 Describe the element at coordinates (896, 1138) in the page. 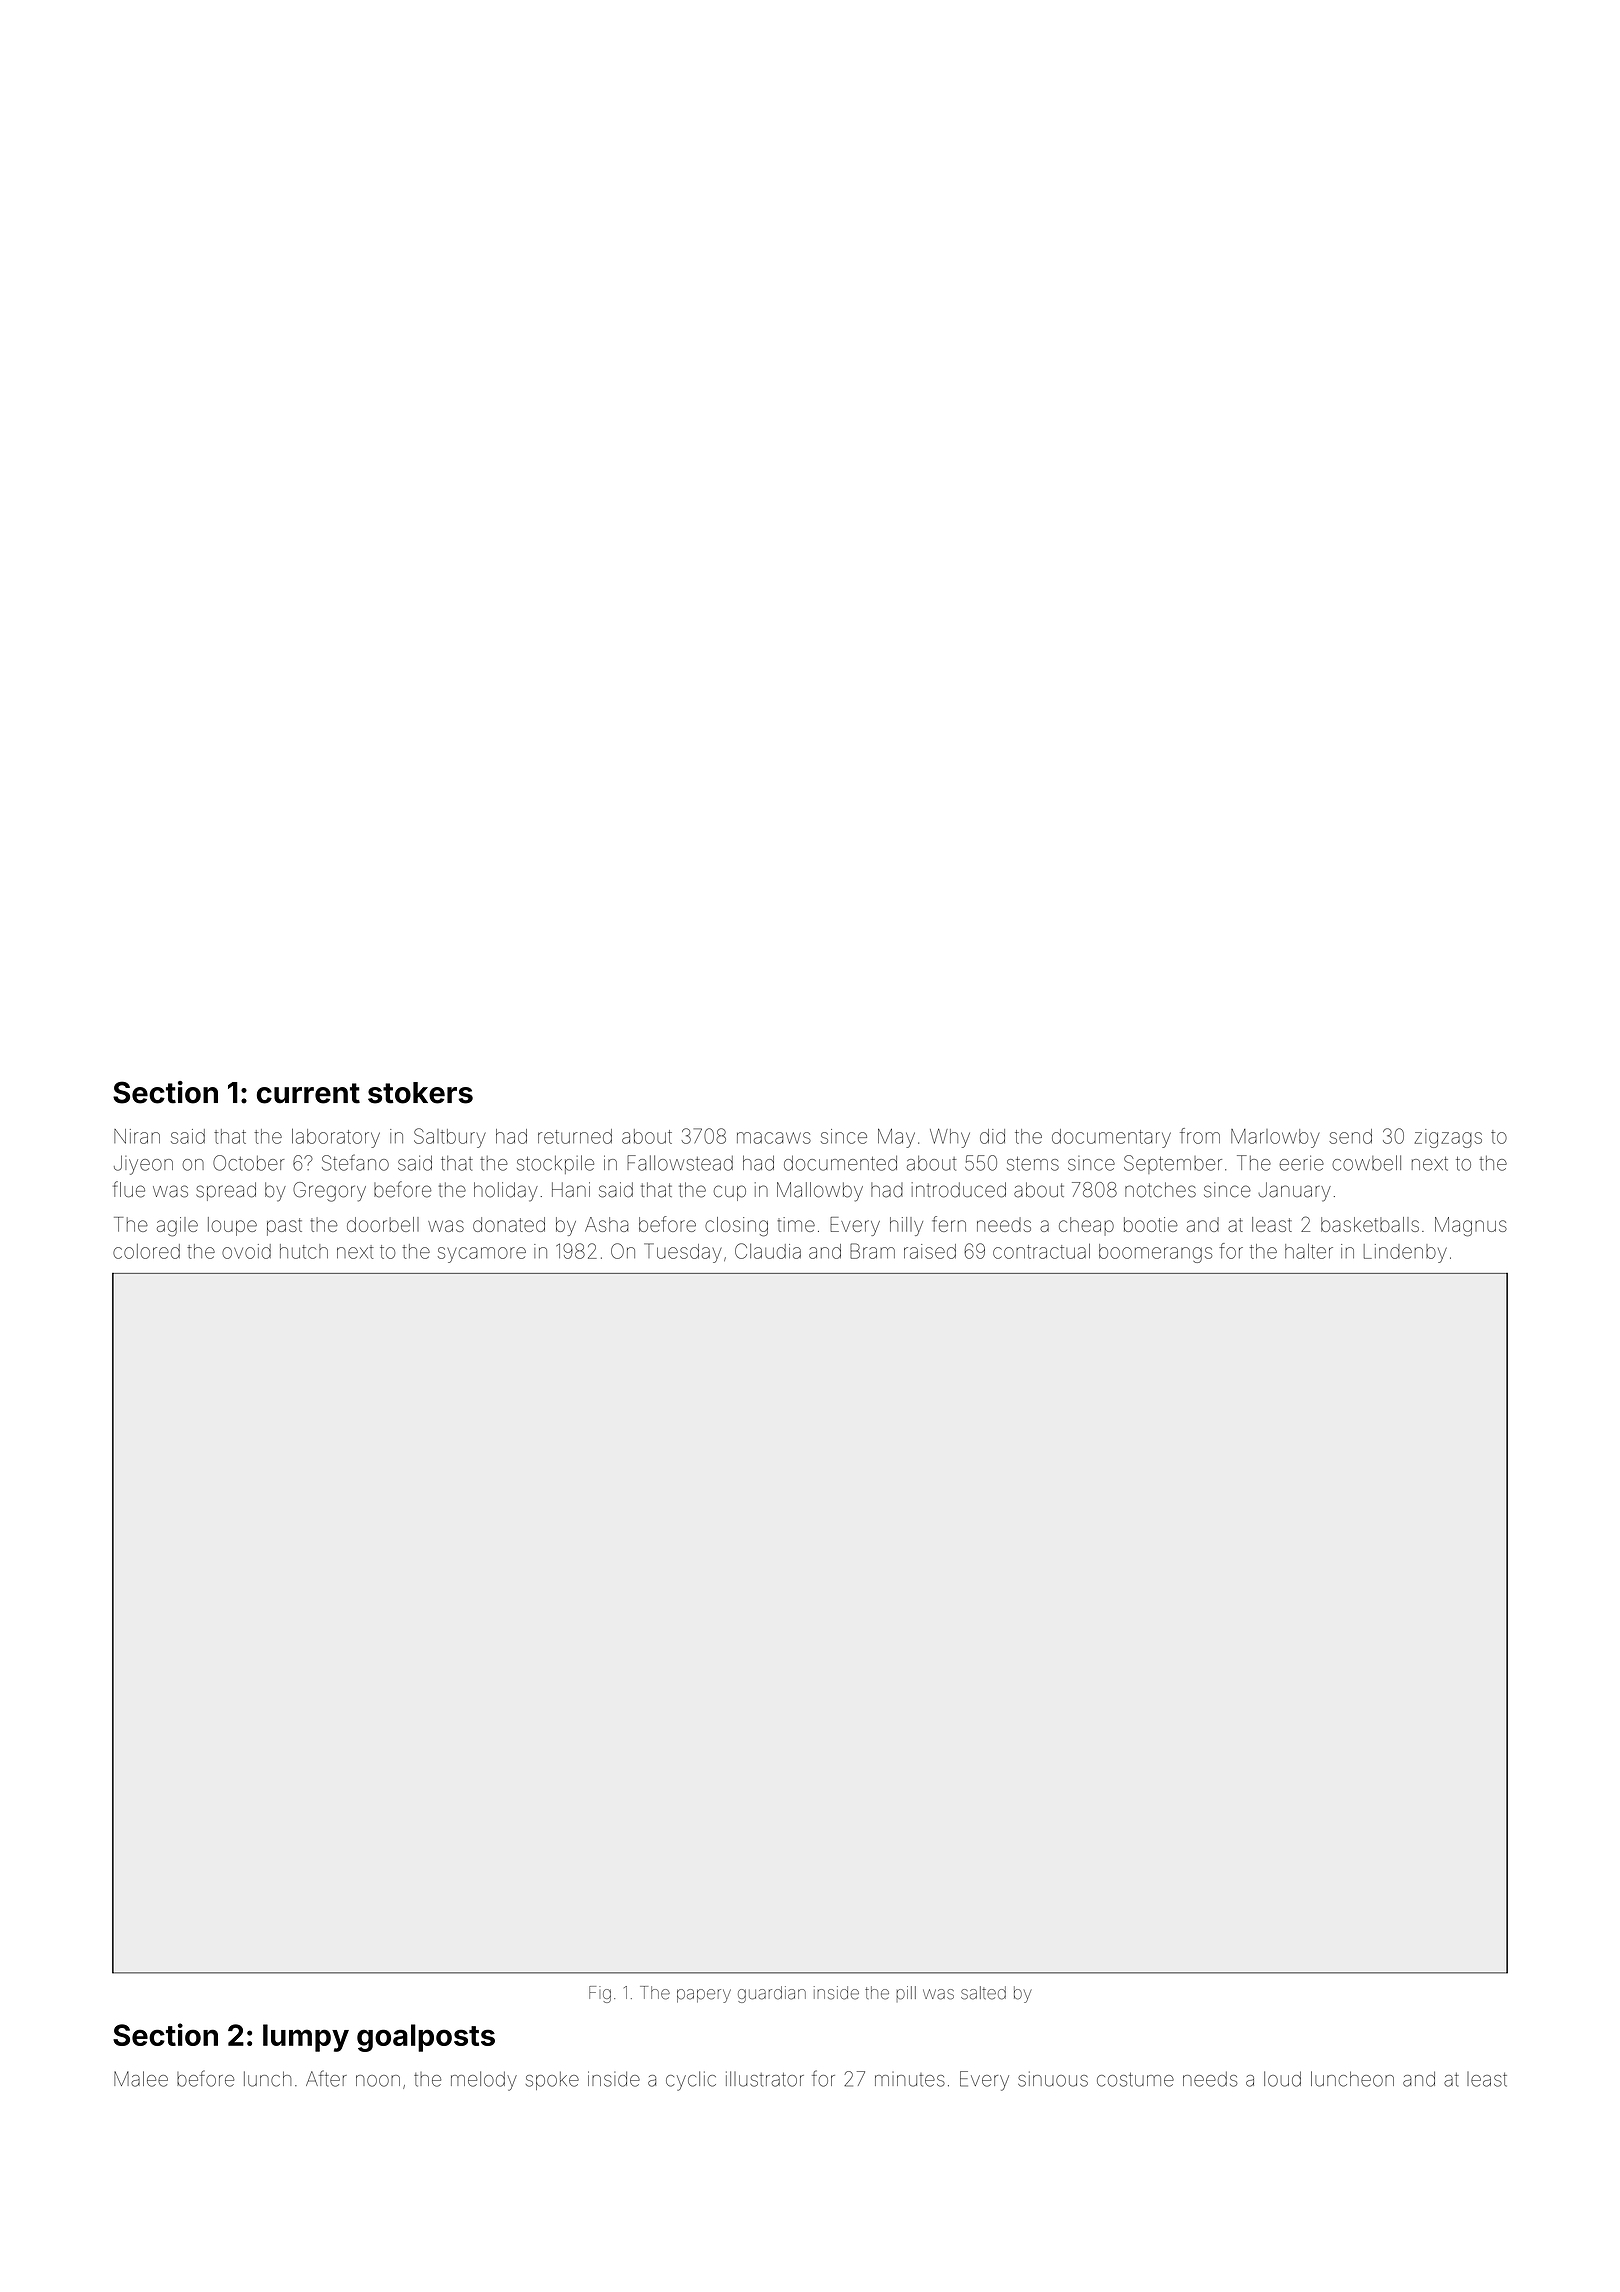

I see `May` at that location.
